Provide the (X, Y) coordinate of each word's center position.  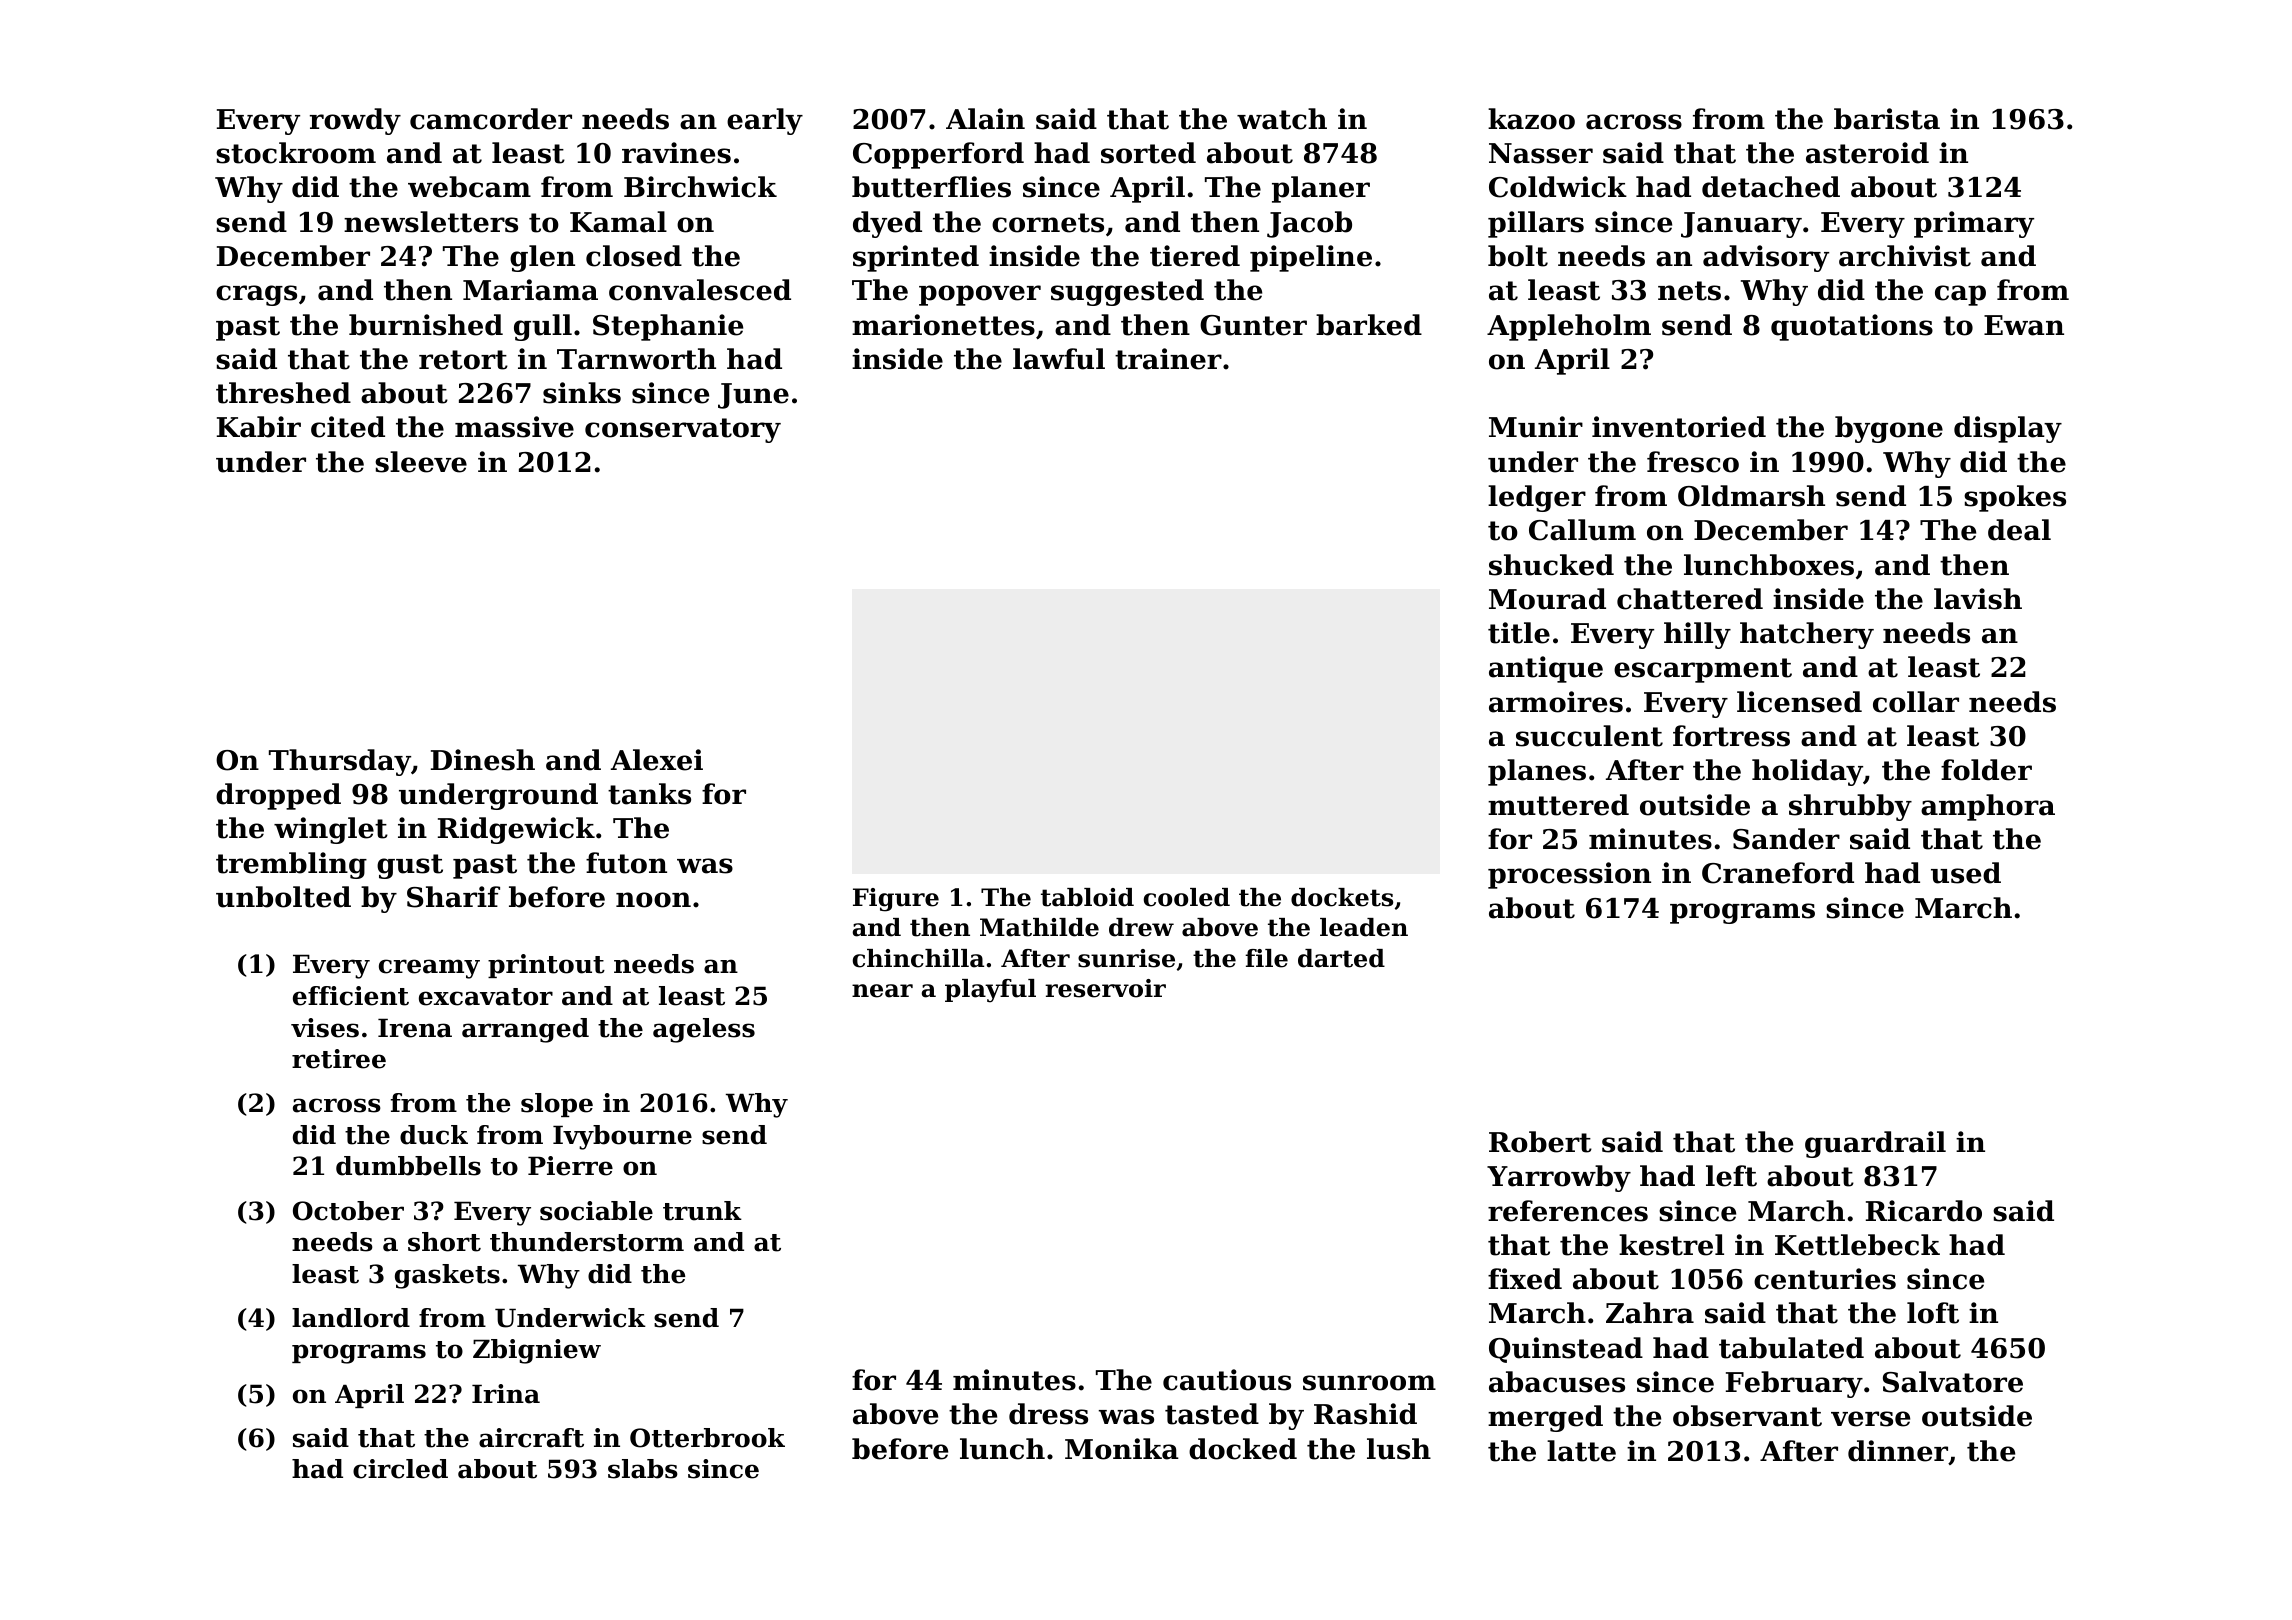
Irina (506, 1394)
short (444, 1242)
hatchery (1807, 635)
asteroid (1867, 153)
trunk (702, 1211)
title (1519, 633)
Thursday (340, 762)
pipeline (1311, 258)
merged (1545, 1418)
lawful (1059, 359)
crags (256, 295)
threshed (283, 393)
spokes (2015, 498)
